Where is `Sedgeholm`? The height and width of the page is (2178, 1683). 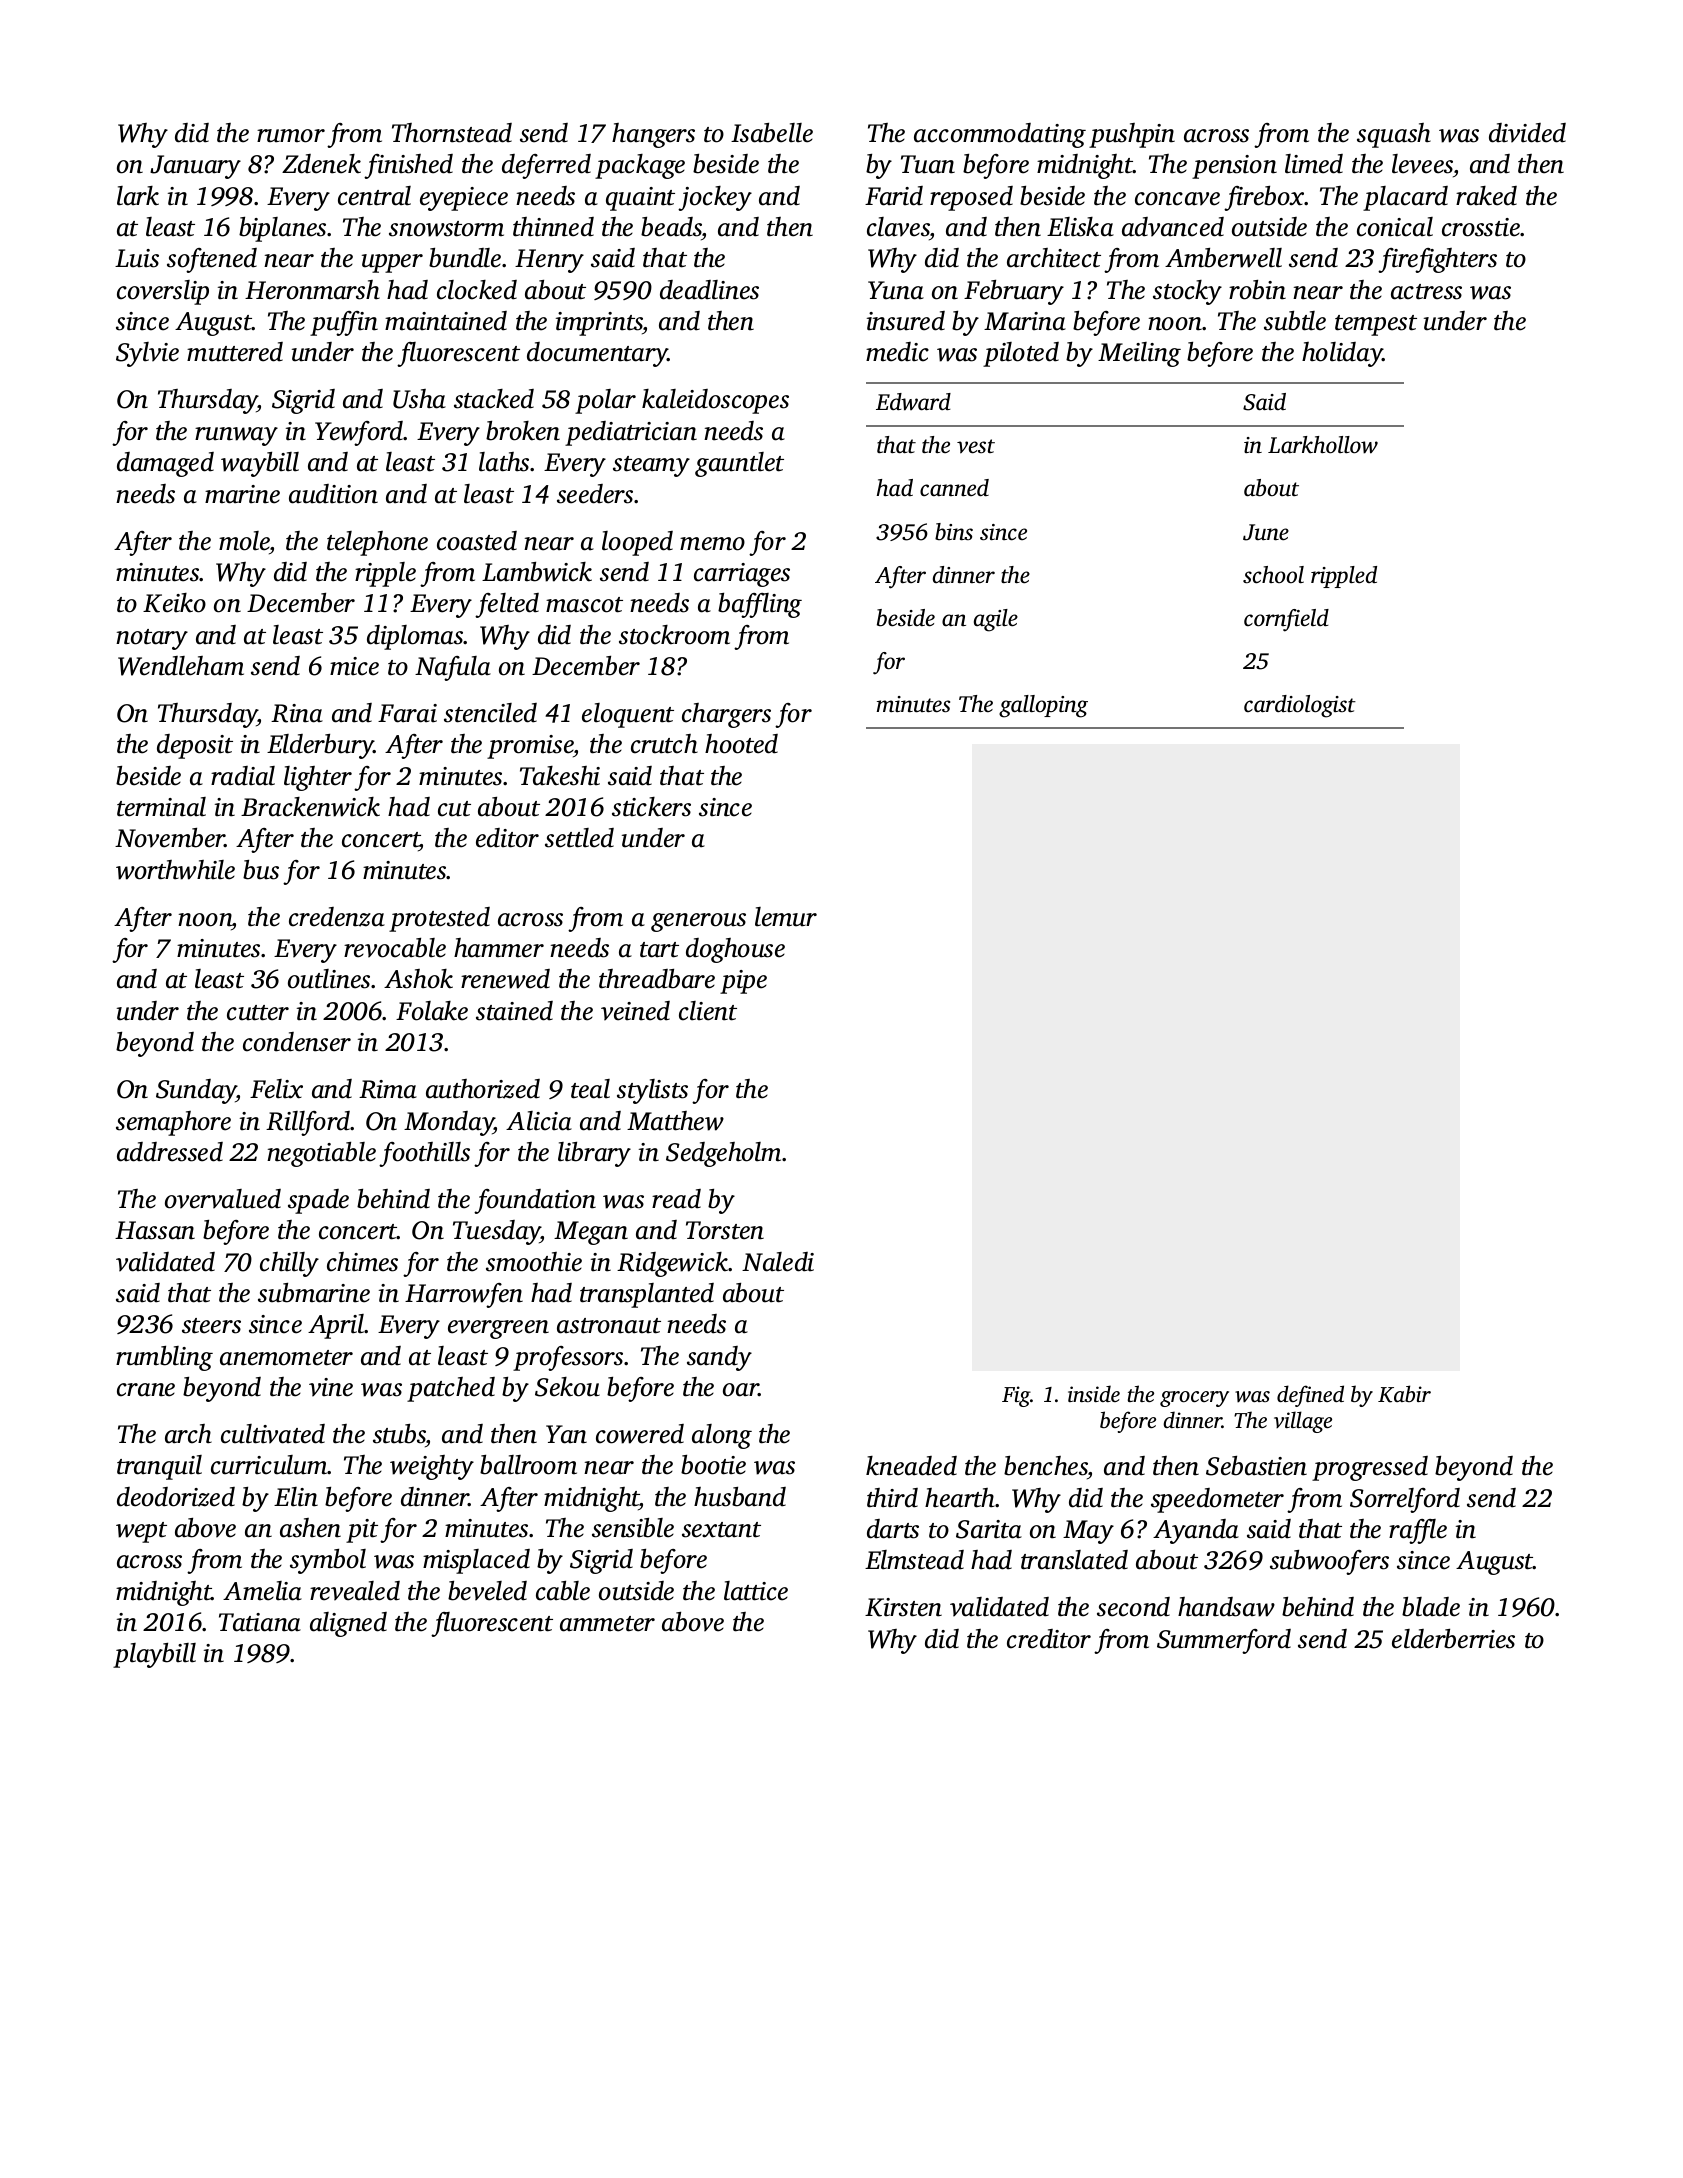
Sedgeholm is located at coordinates (723, 1154).
